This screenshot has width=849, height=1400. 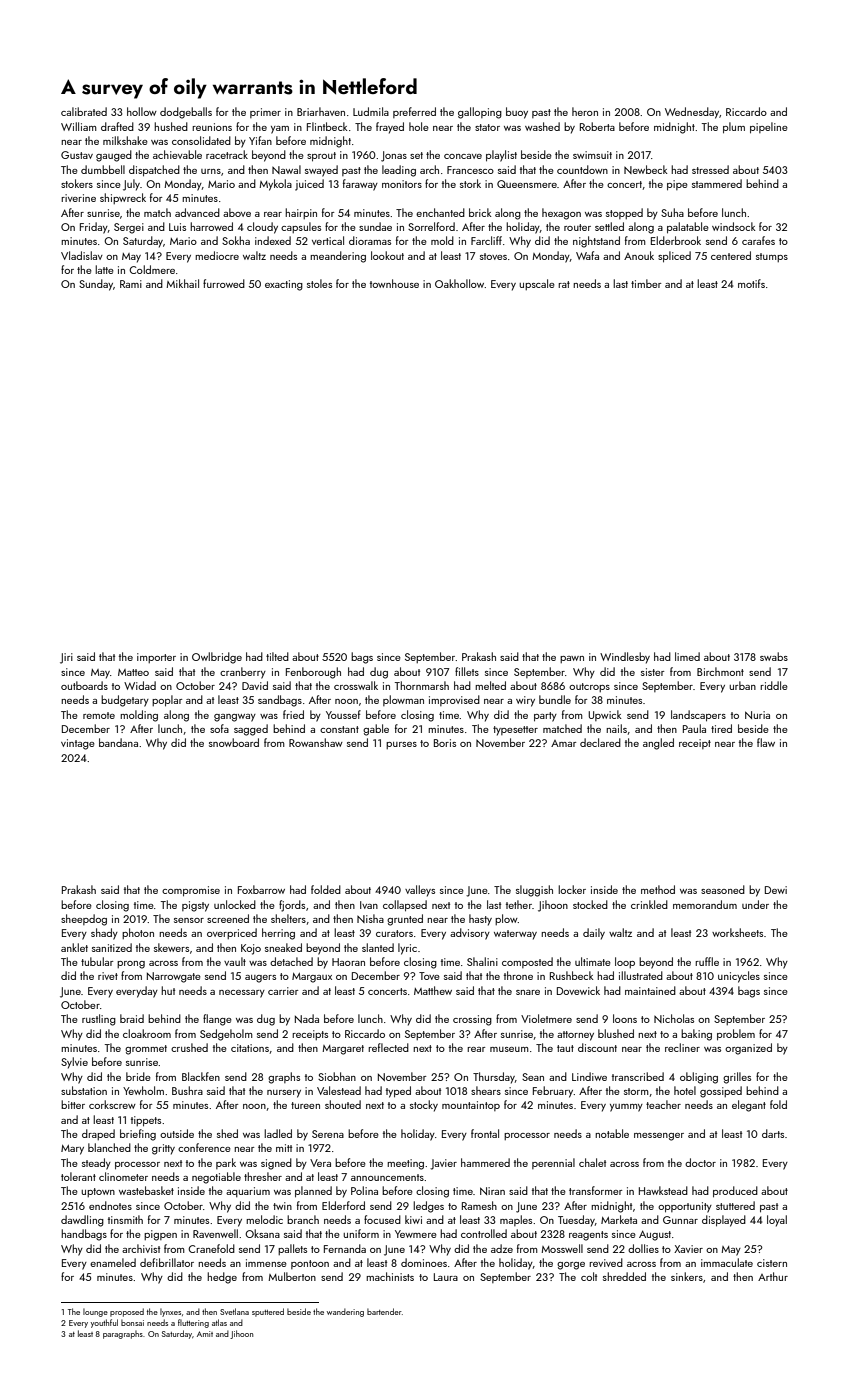 What do you see at coordinates (182, 283) in the screenshot?
I see `Mikhail` at bounding box center [182, 283].
